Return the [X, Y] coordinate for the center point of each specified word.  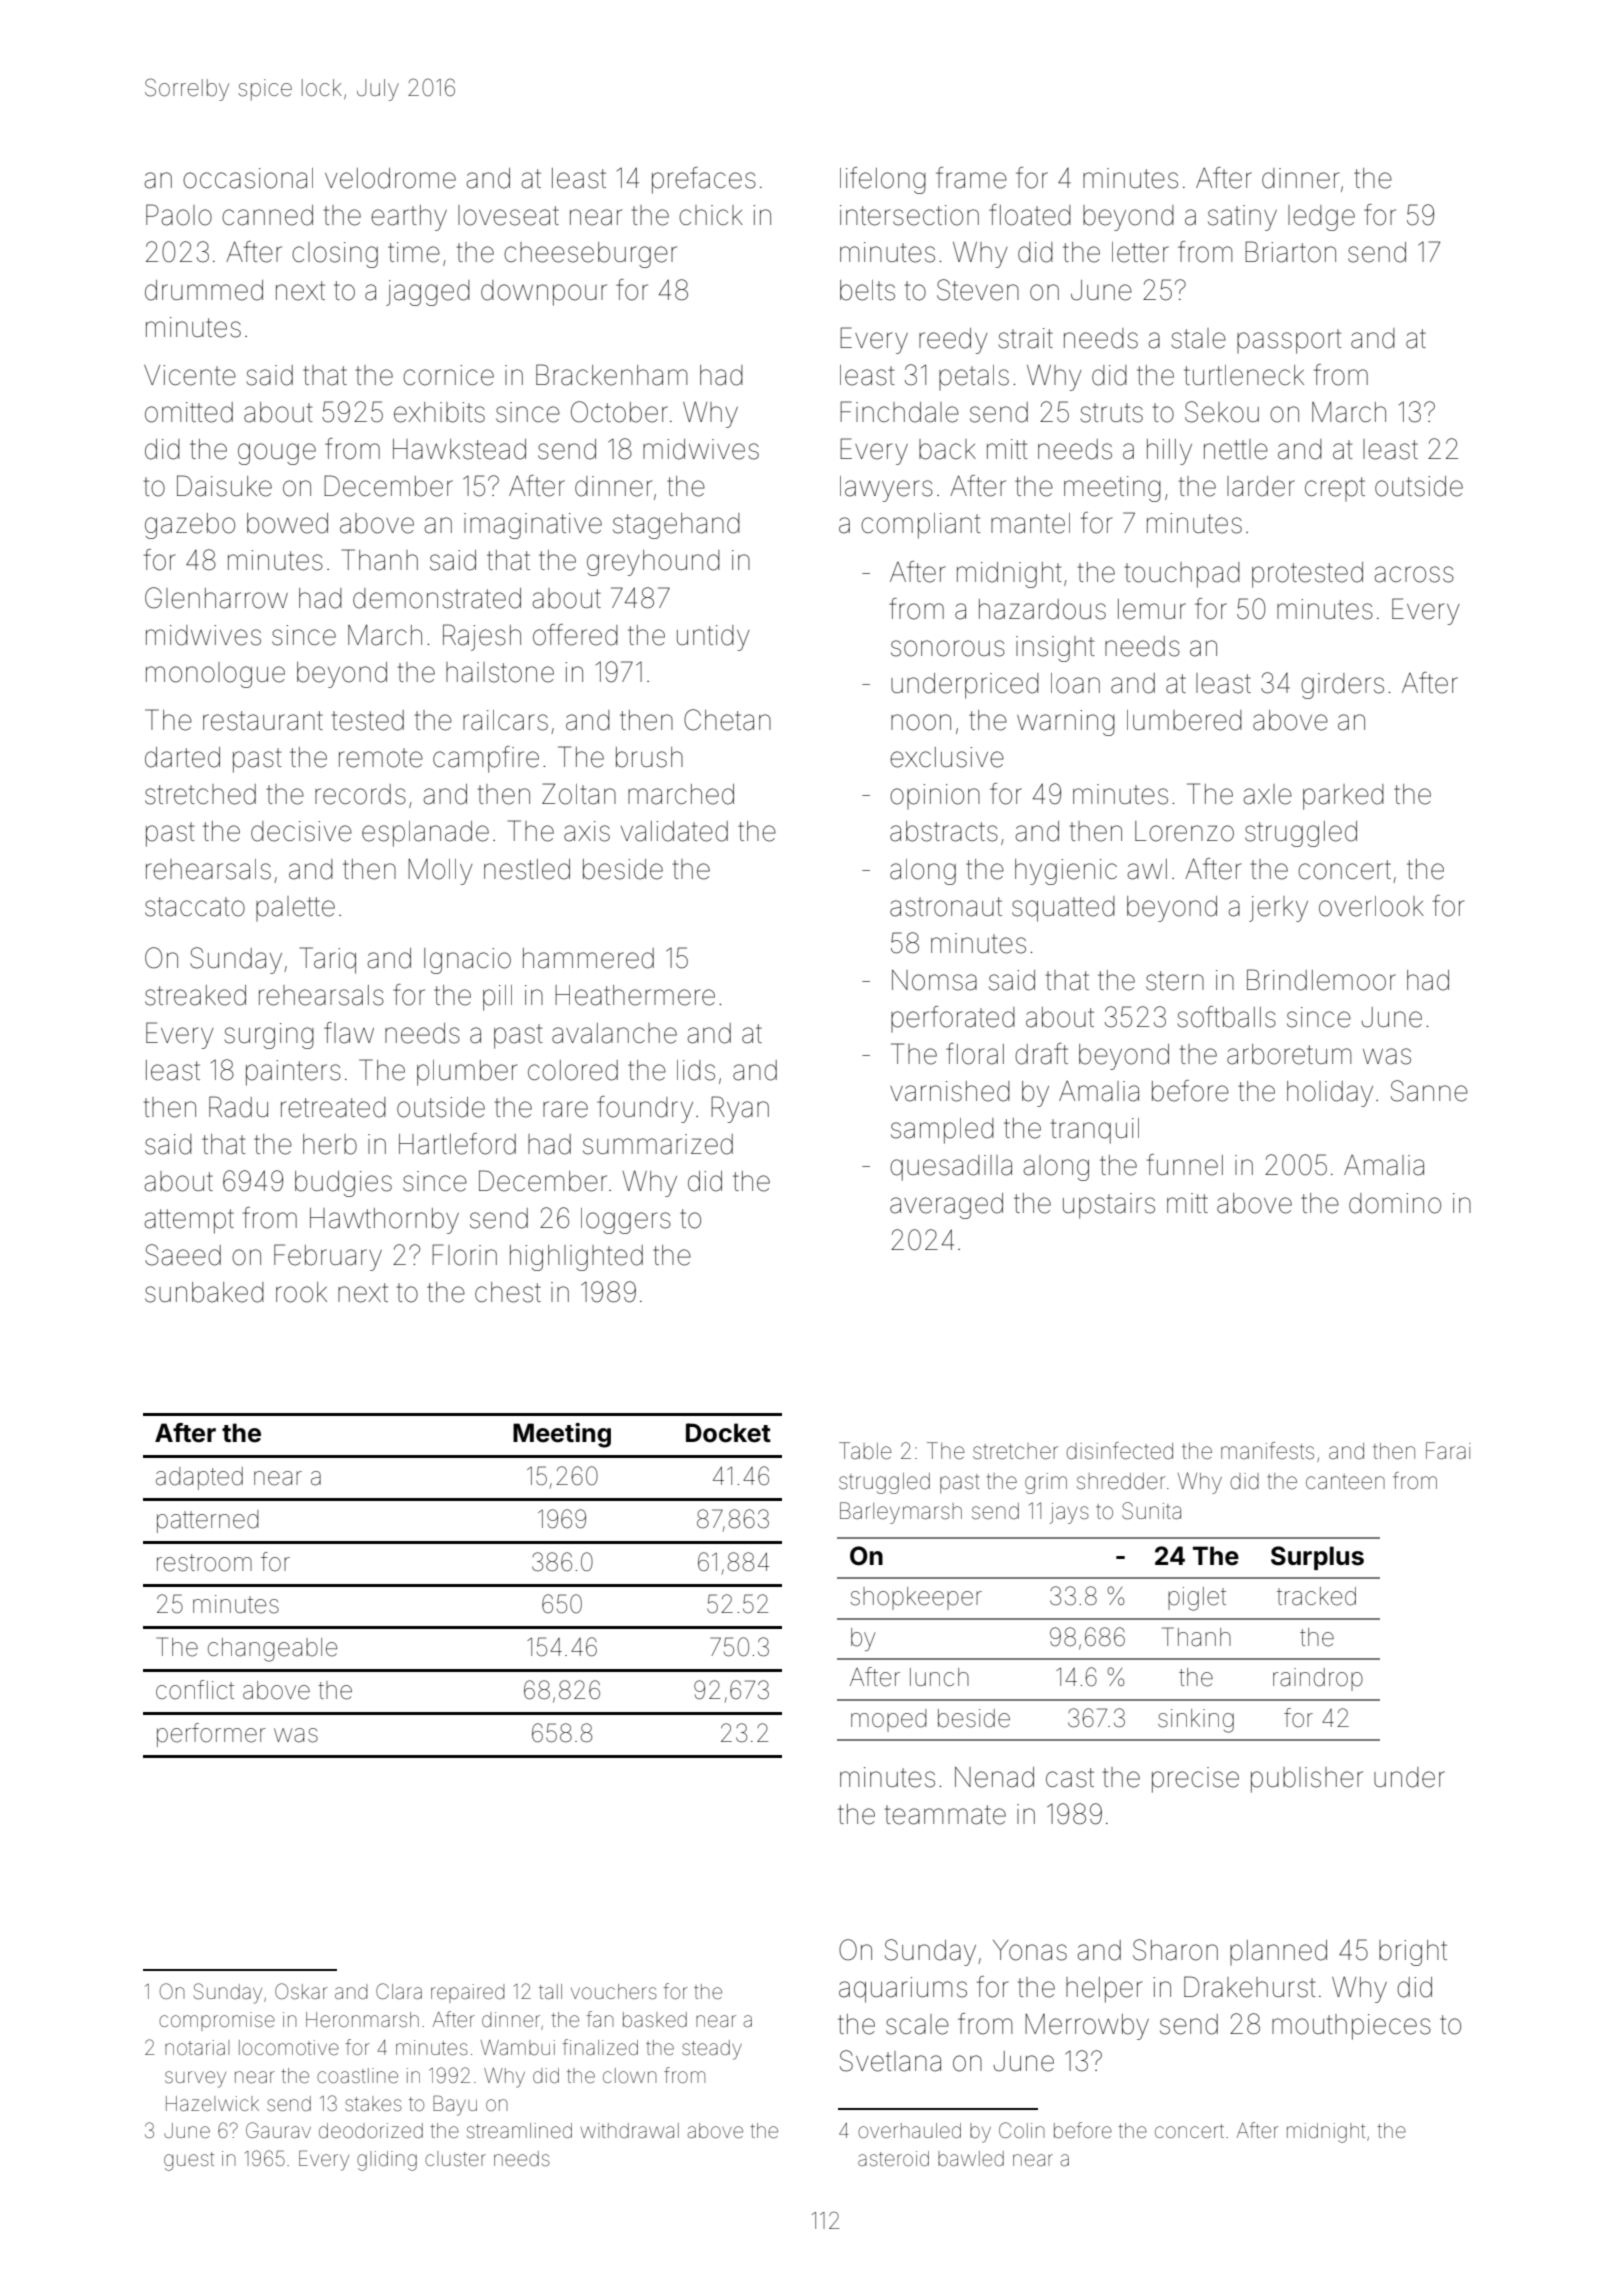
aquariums [903, 1990]
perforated [953, 1019]
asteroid [893, 2158]
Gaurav [278, 2130]
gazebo [190, 526]
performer [211, 1735]
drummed [204, 290]
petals [974, 377]
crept [1335, 489]
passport [1289, 341]
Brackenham [611, 375]
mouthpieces [1351, 2027]
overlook [1371, 906]
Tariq [328, 960]
